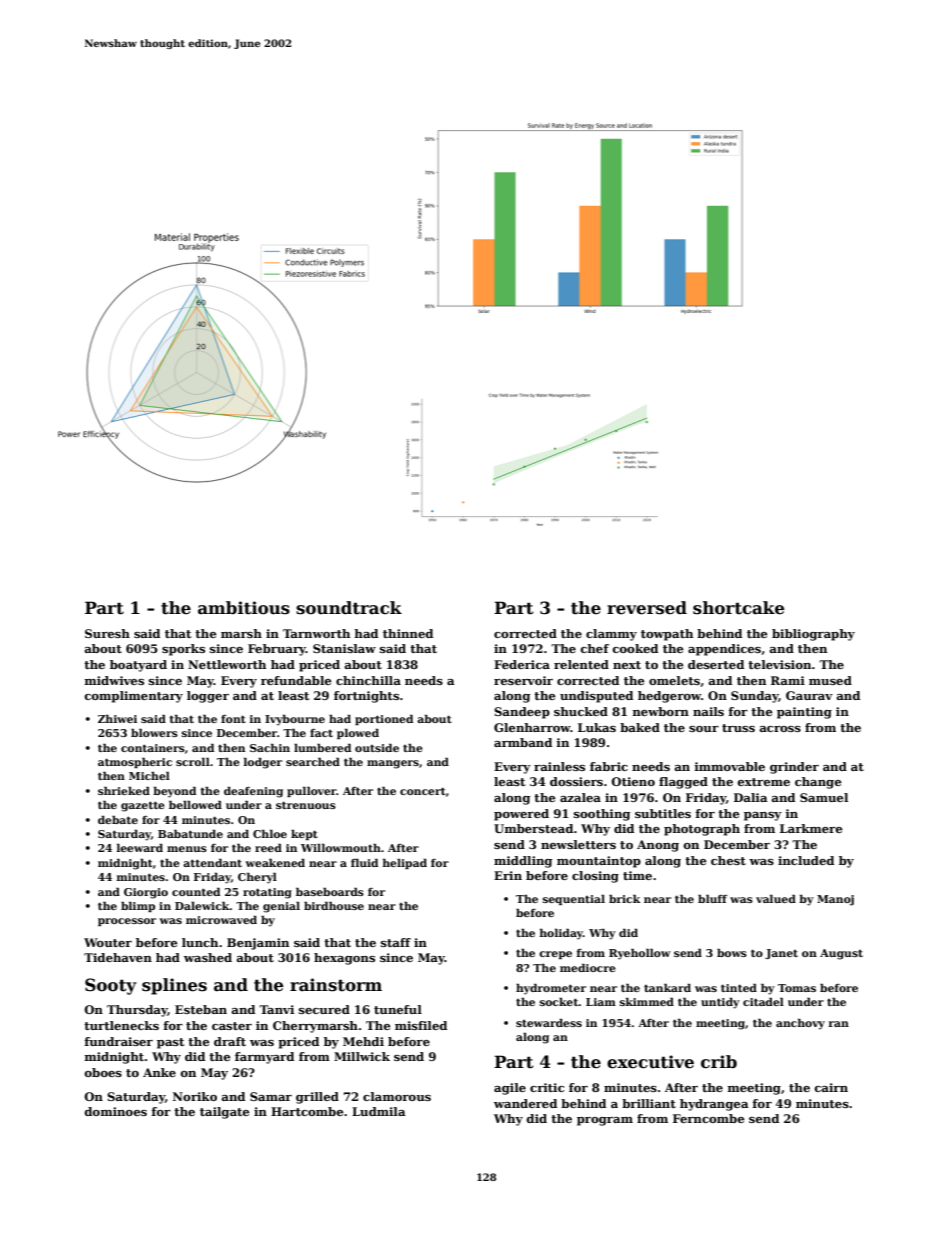  What do you see at coordinates (116, 1111) in the screenshot?
I see `dominoes` at bounding box center [116, 1111].
